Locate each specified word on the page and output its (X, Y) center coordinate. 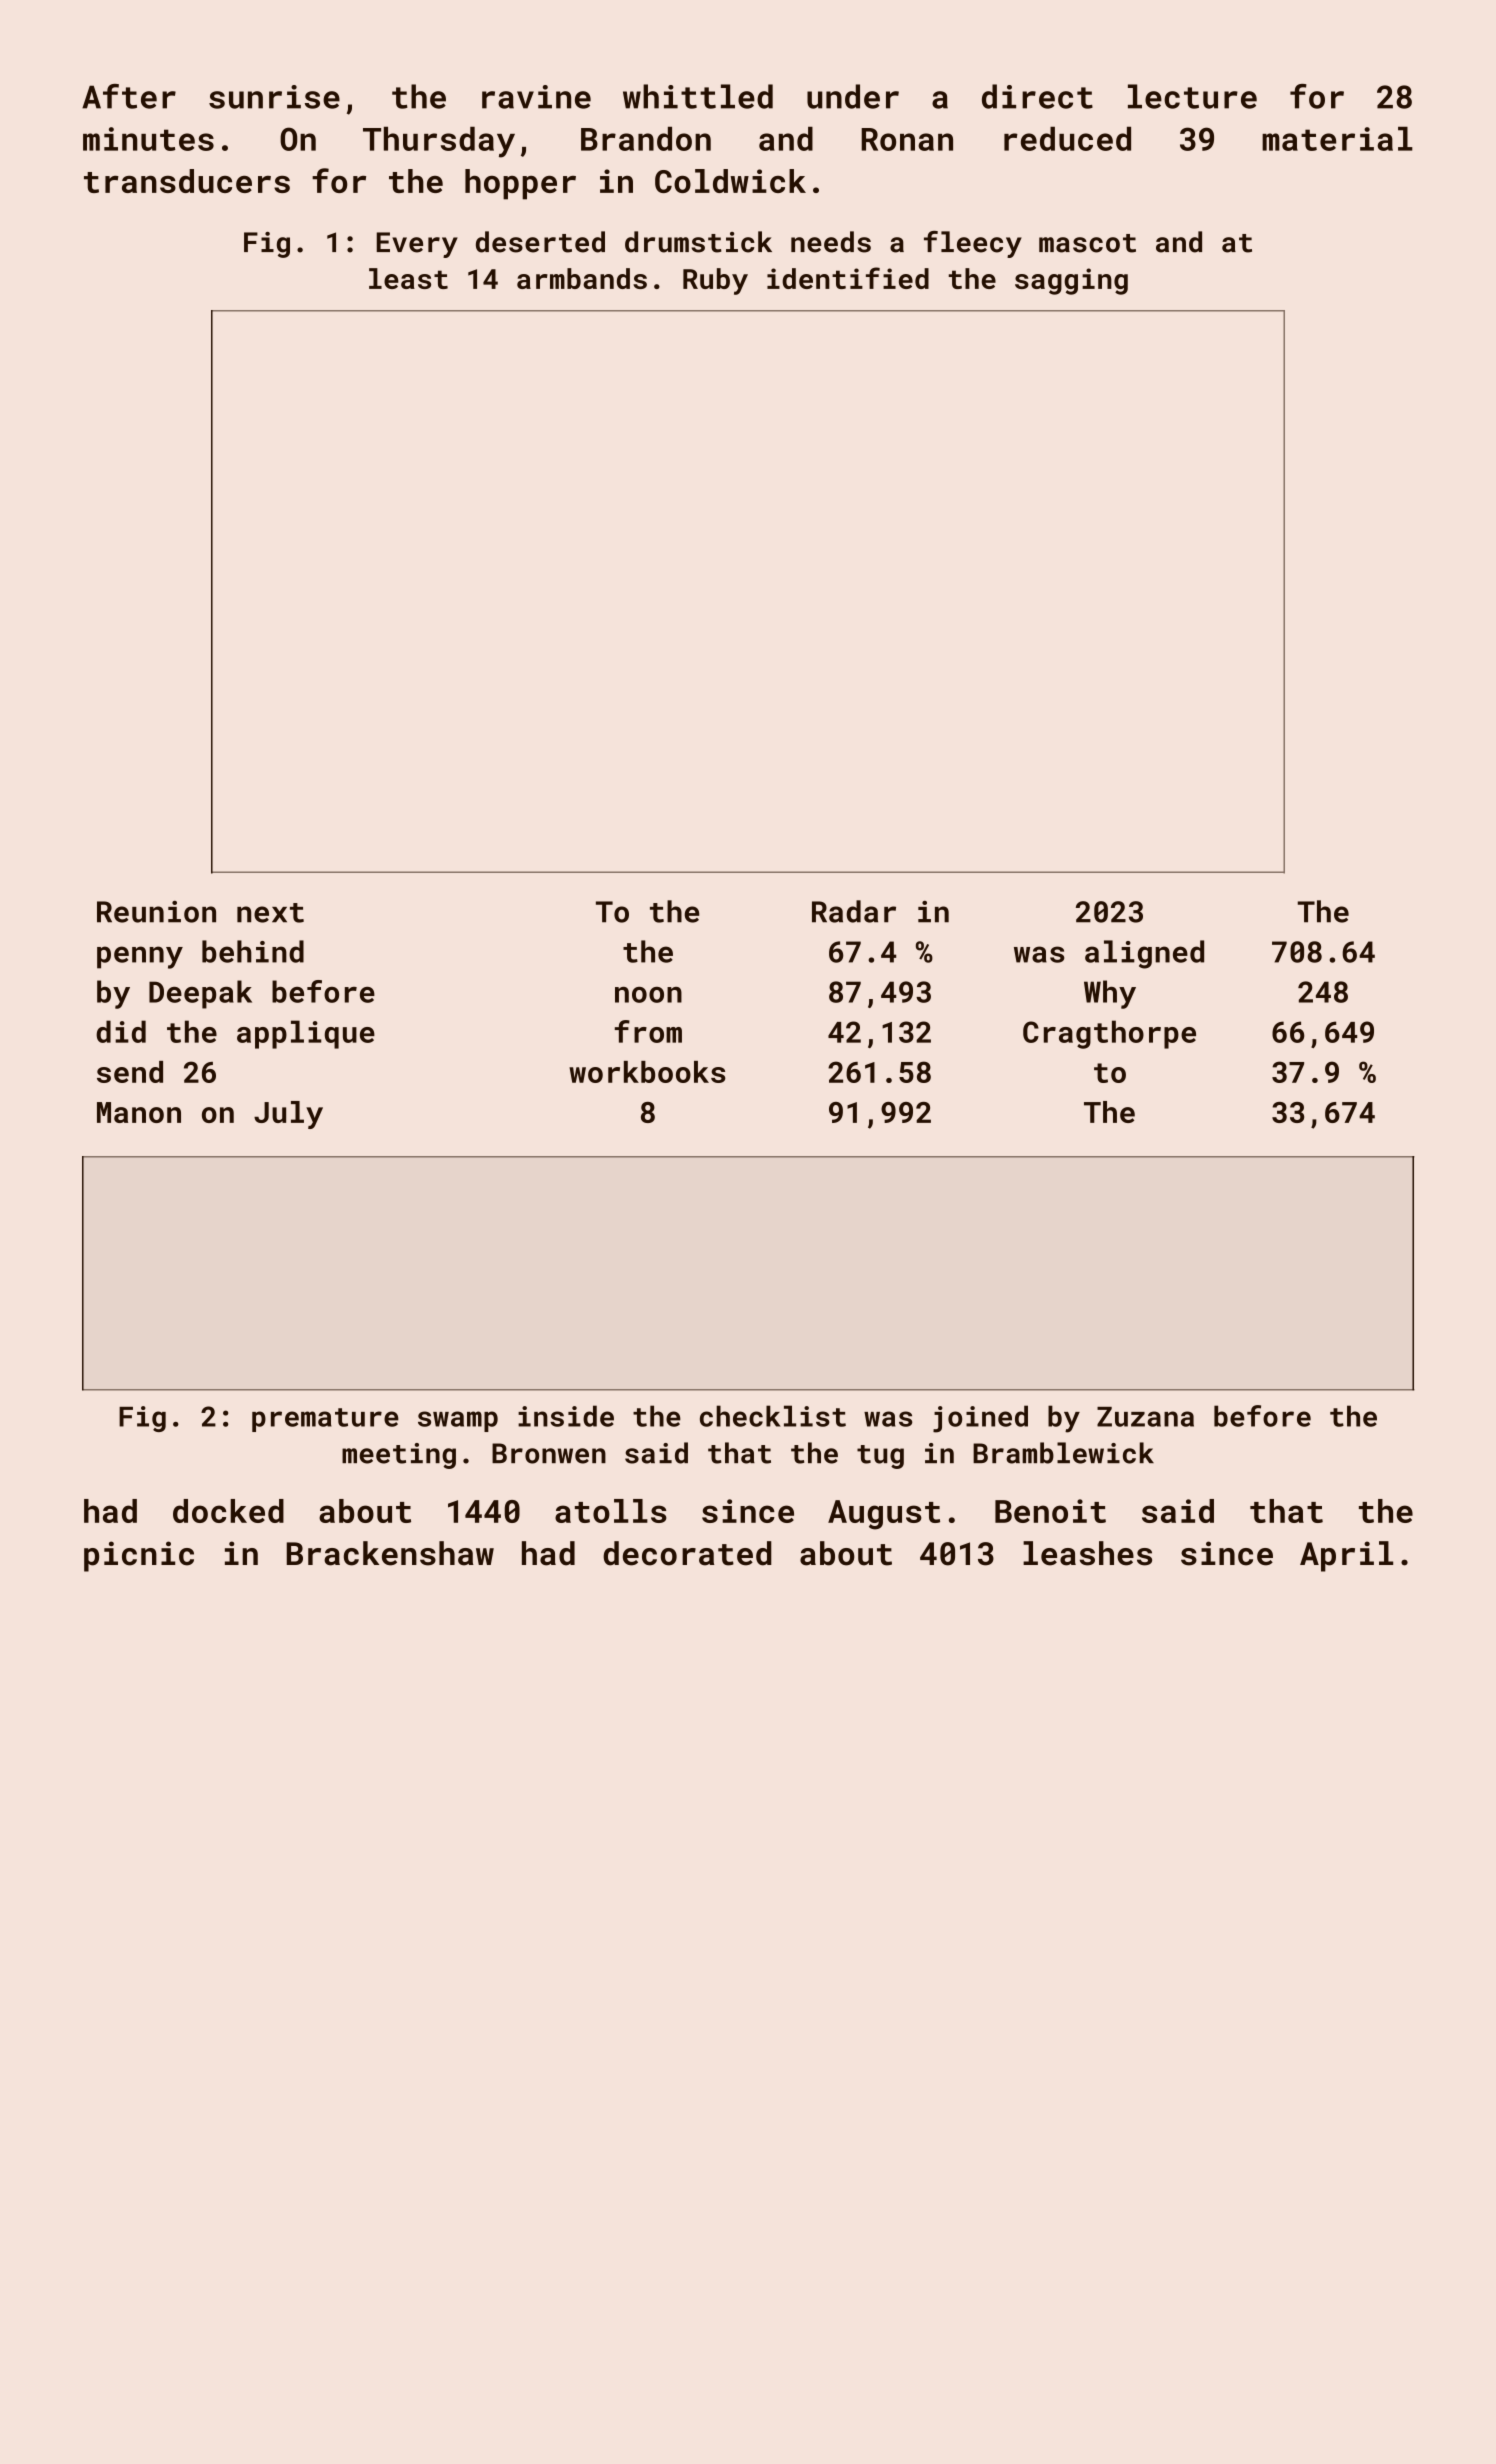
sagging (1071, 281)
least (408, 278)
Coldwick (730, 181)
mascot (1087, 243)
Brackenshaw (390, 1553)
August (884, 1515)
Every (417, 245)
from (648, 1031)
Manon (139, 1112)
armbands (582, 278)
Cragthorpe (1109, 1034)
